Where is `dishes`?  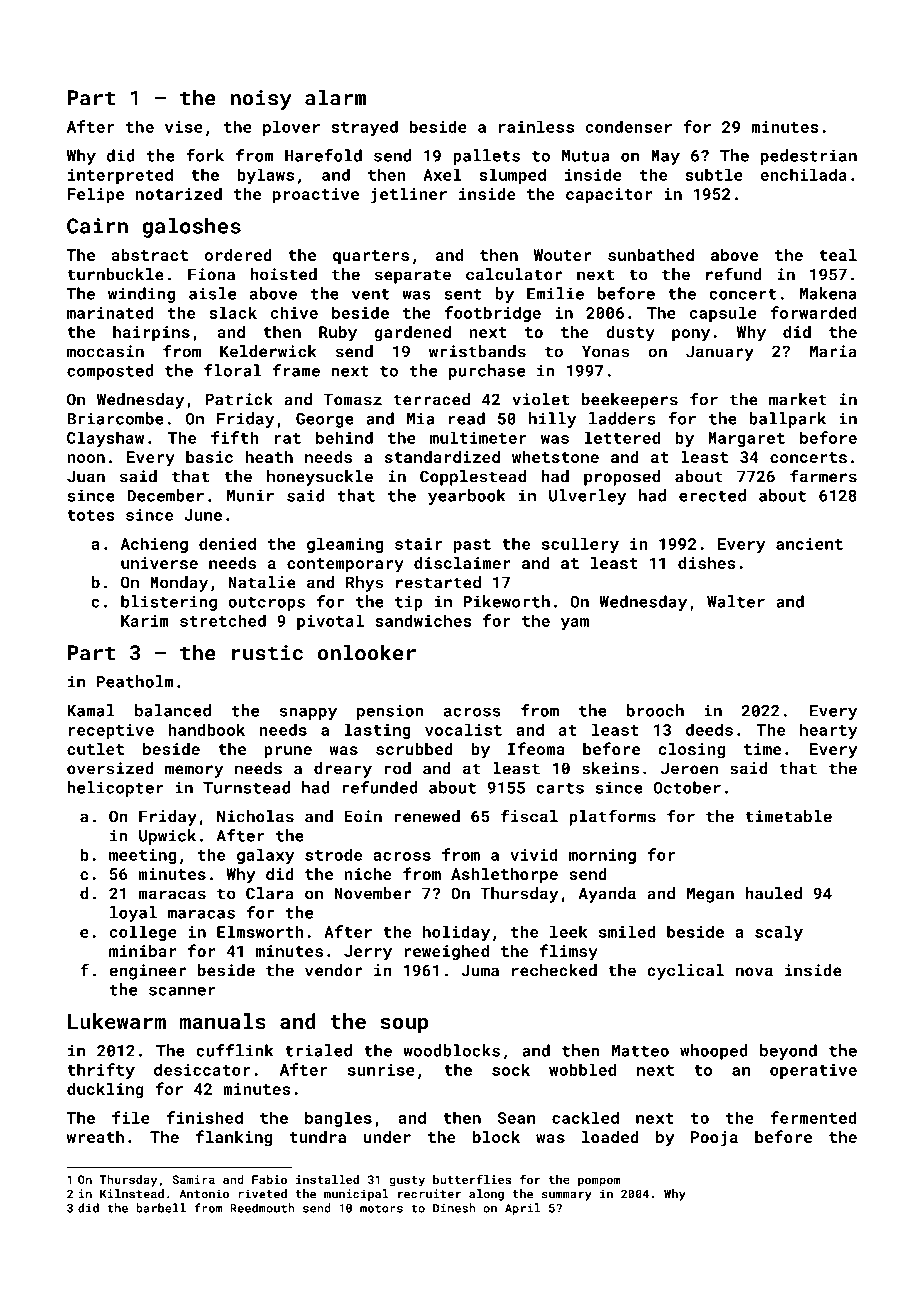 dishes is located at coordinates (707, 563).
